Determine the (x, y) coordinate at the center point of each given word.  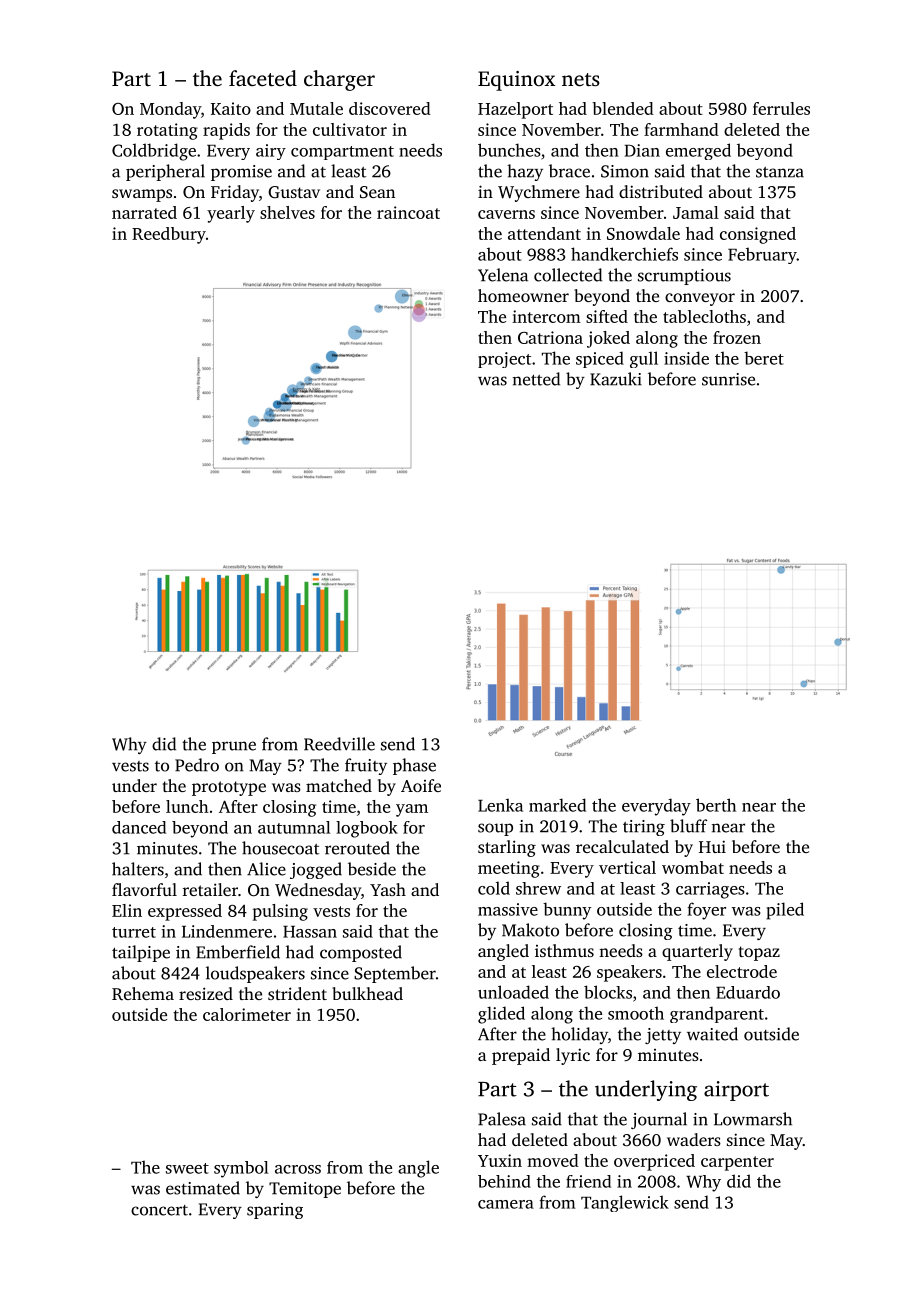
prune (234, 747)
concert (159, 1210)
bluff (688, 826)
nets (580, 79)
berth (716, 805)
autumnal (294, 827)
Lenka (500, 805)
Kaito (231, 108)
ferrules (781, 108)
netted (536, 379)
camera (506, 1204)
